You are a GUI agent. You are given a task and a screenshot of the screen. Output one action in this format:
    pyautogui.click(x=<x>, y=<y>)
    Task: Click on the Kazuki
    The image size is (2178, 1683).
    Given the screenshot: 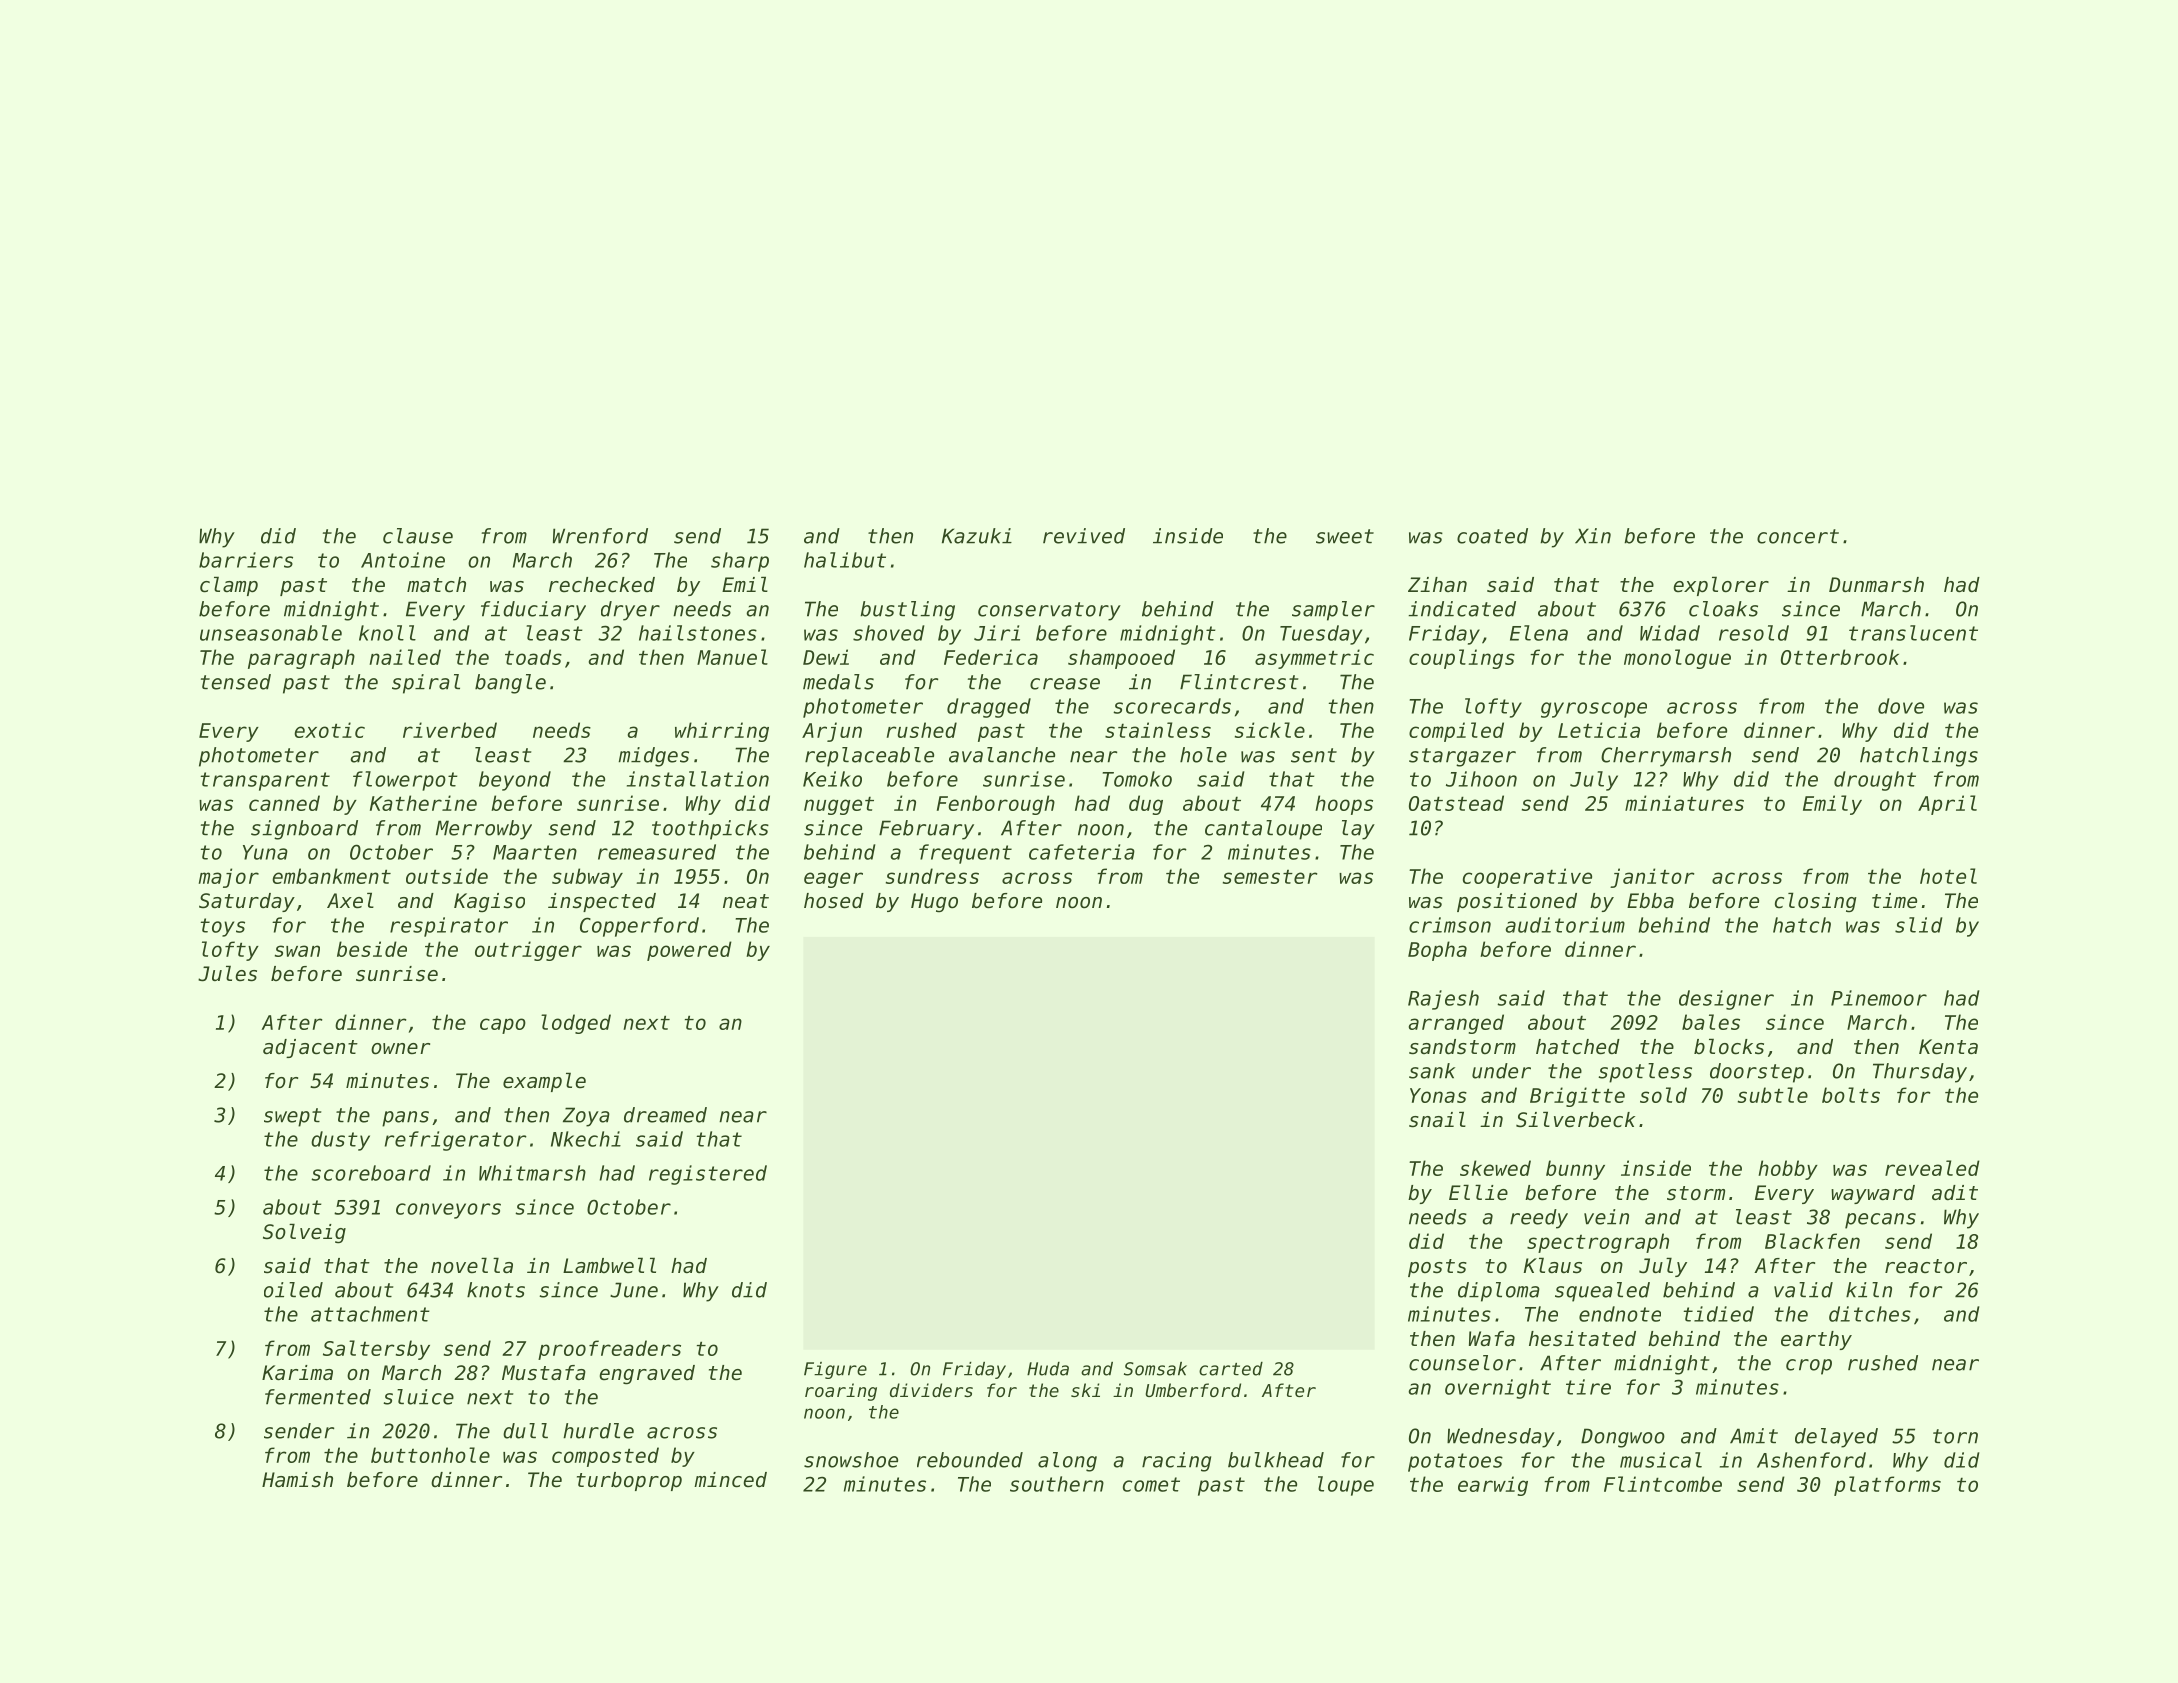 What is the action you would take?
    pyautogui.click(x=977, y=536)
